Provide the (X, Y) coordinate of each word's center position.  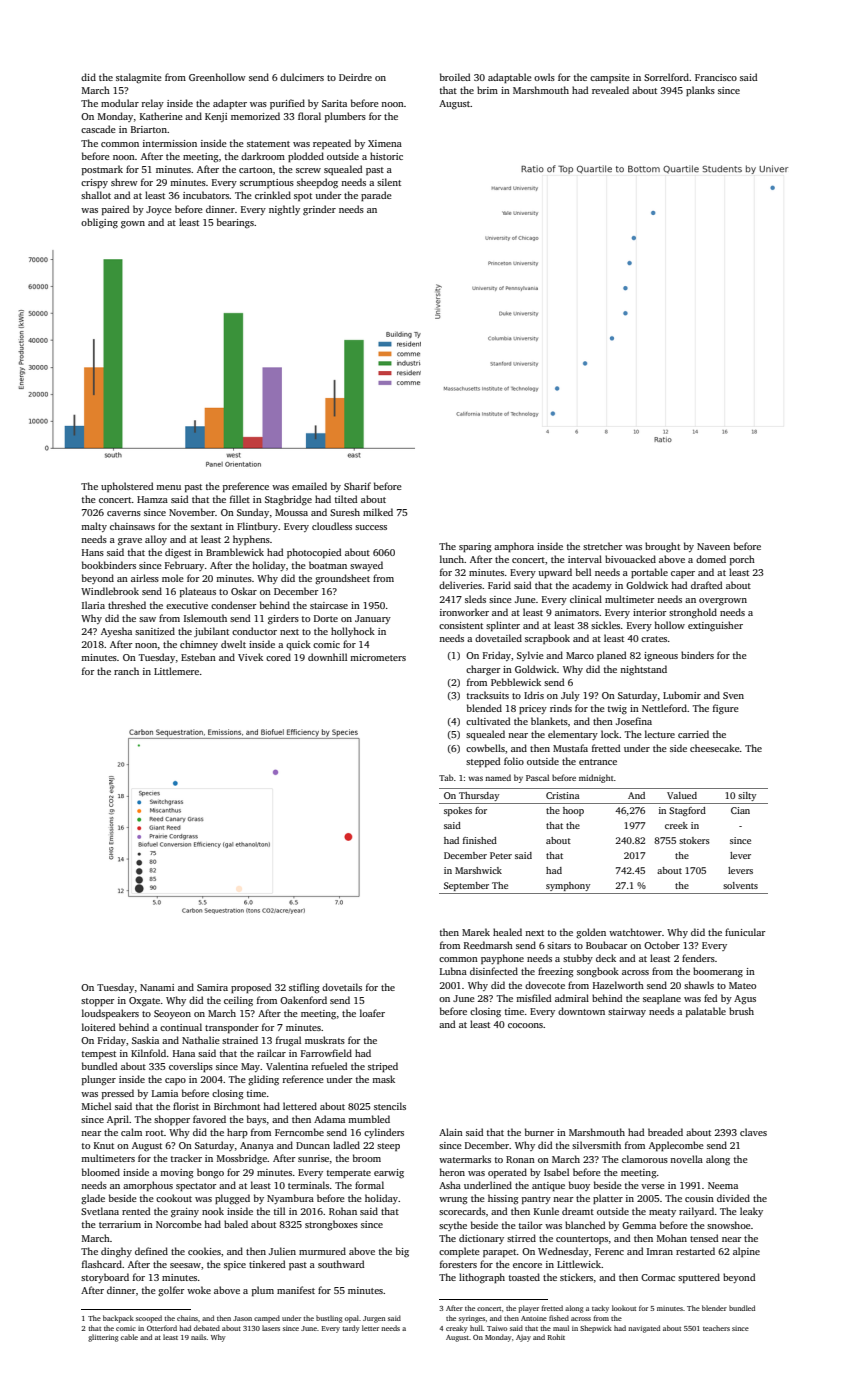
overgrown (723, 602)
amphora (514, 547)
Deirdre (355, 77)
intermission (170, 143)
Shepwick (596, 1329)
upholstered (127, 487)
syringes (472, 1319)
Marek (476, 932)
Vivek (250, 657)
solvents (740, 885)
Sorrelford (666, 77)
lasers (271, 1328)
